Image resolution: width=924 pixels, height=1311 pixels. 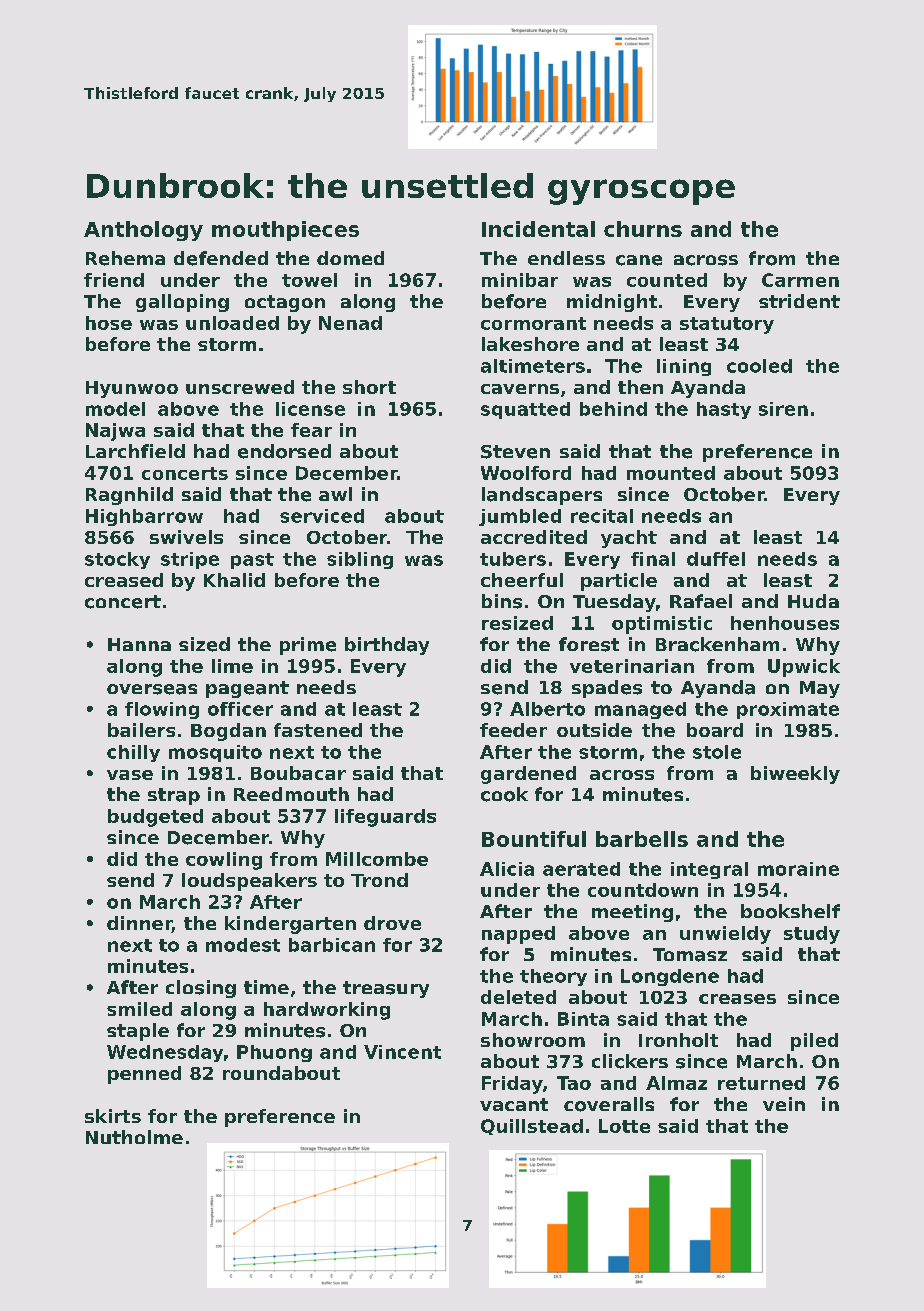 I want to click on behind, so click(x=613, y=409).
